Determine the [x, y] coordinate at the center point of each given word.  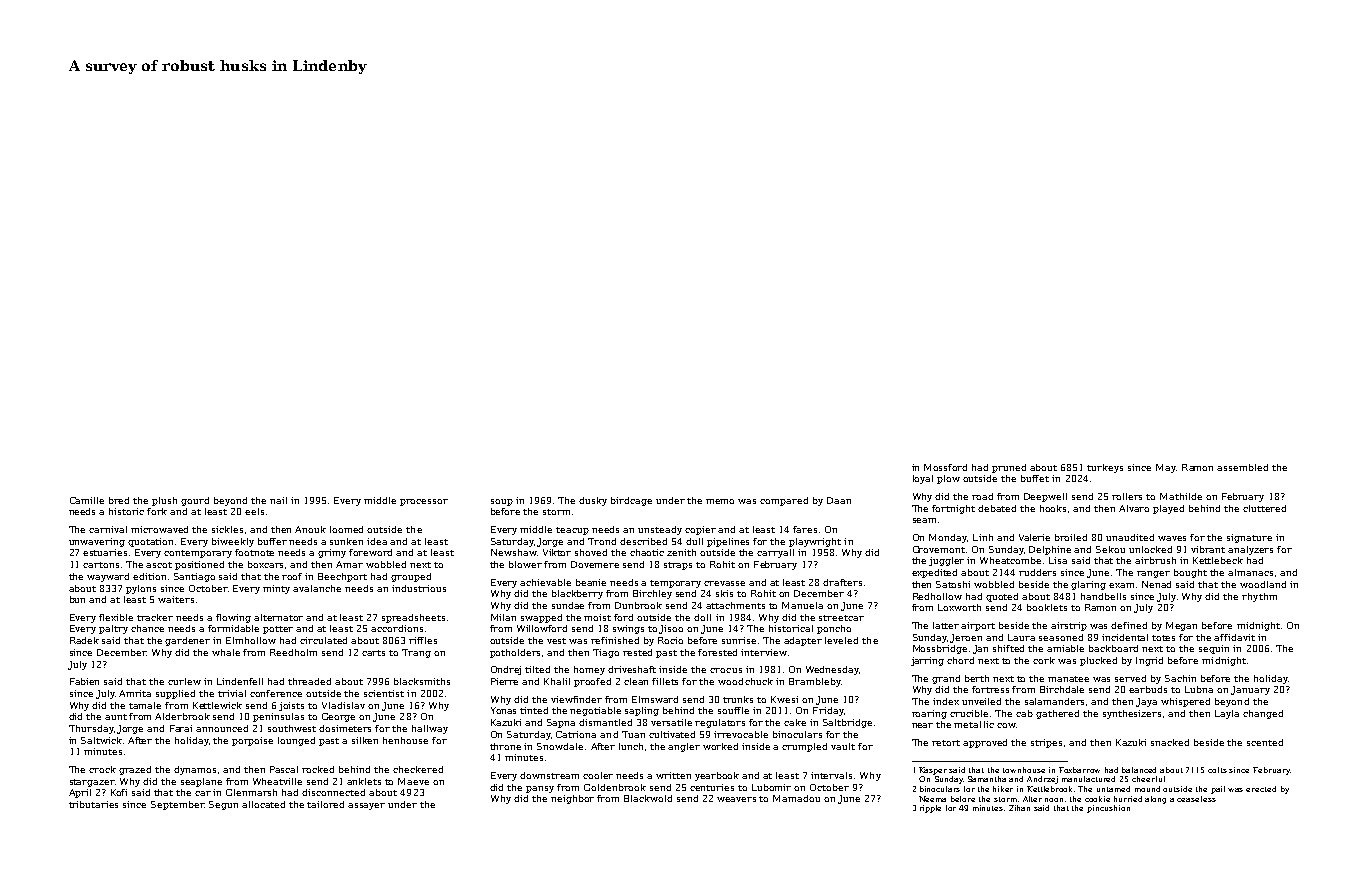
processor [424, 502]
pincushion [1108, 809]
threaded [309, 681]
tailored [325, 804]
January [1250, 690]
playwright [815, 542]
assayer [366, 806]
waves [1172, 538]
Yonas [503, 710]
